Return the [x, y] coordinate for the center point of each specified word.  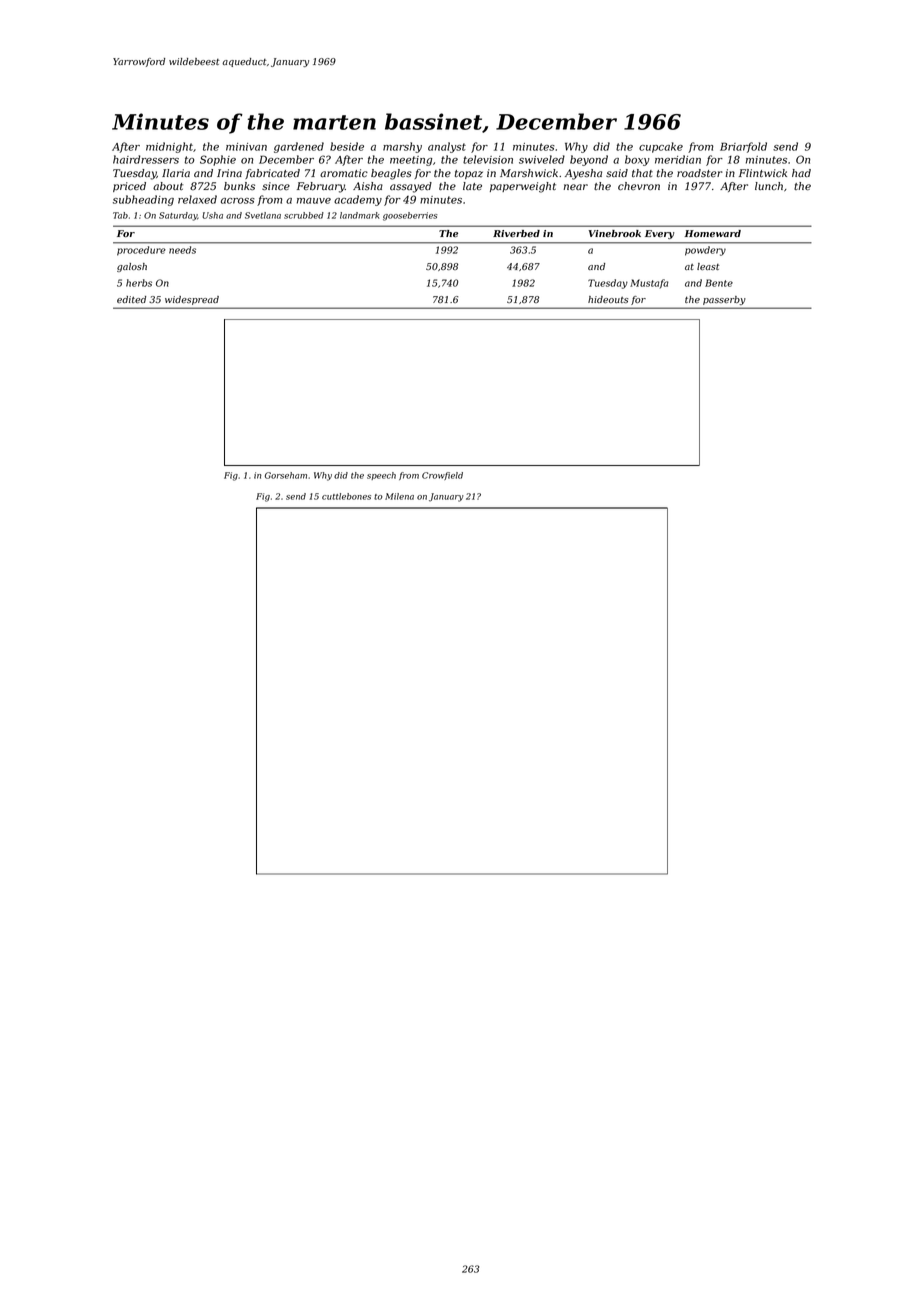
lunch [769, 186]
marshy [402, 147]
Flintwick [763, 173]
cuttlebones [346, 496]
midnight [169, 147]
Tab [120, 215]
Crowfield [442, 476]
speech [381, 476]
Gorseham [286, 475]
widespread [192, 300]
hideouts [608, 299]
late [472, 186]
